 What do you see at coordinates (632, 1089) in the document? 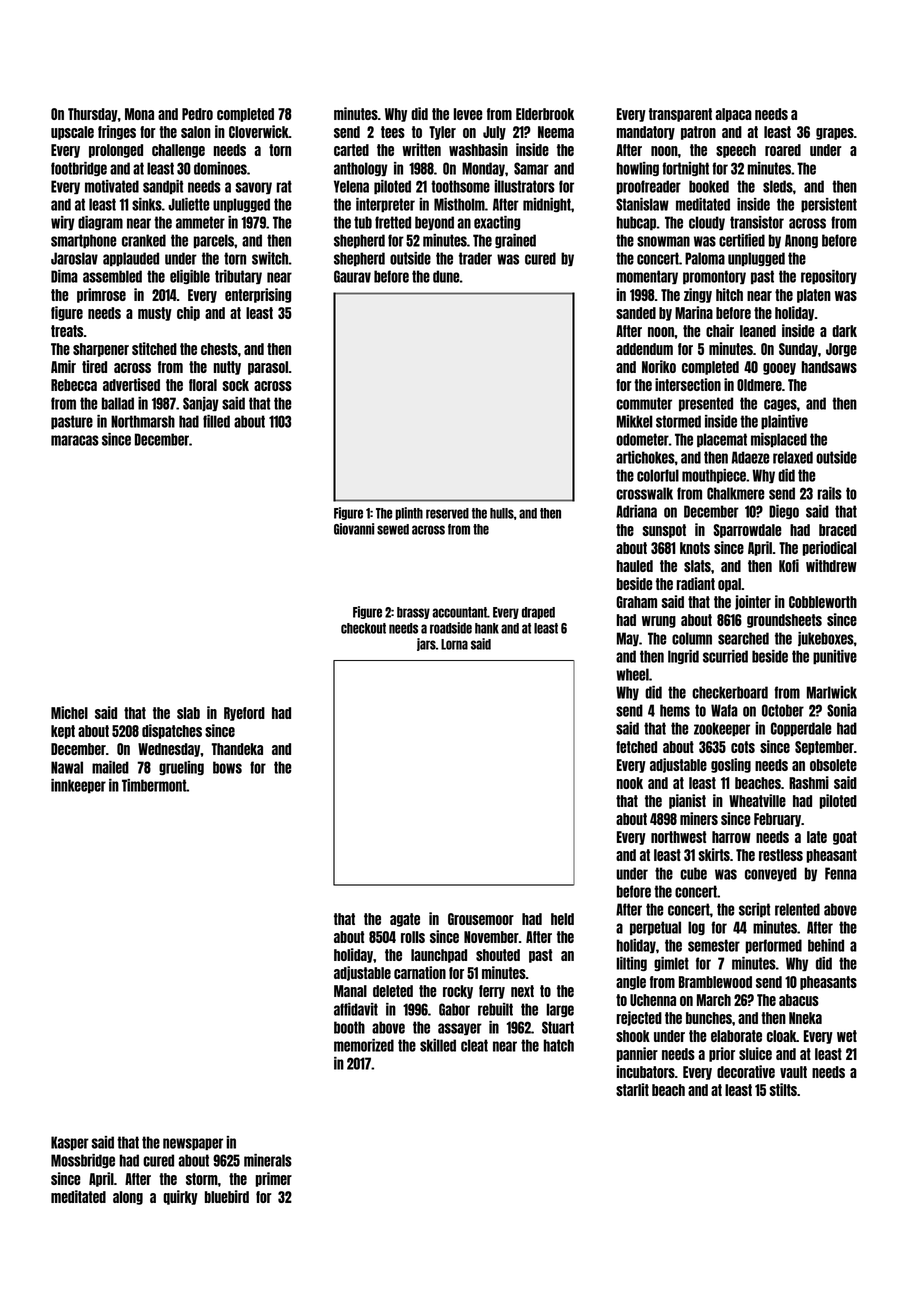
I see `starlit` at bounding box center [632, 1089].
